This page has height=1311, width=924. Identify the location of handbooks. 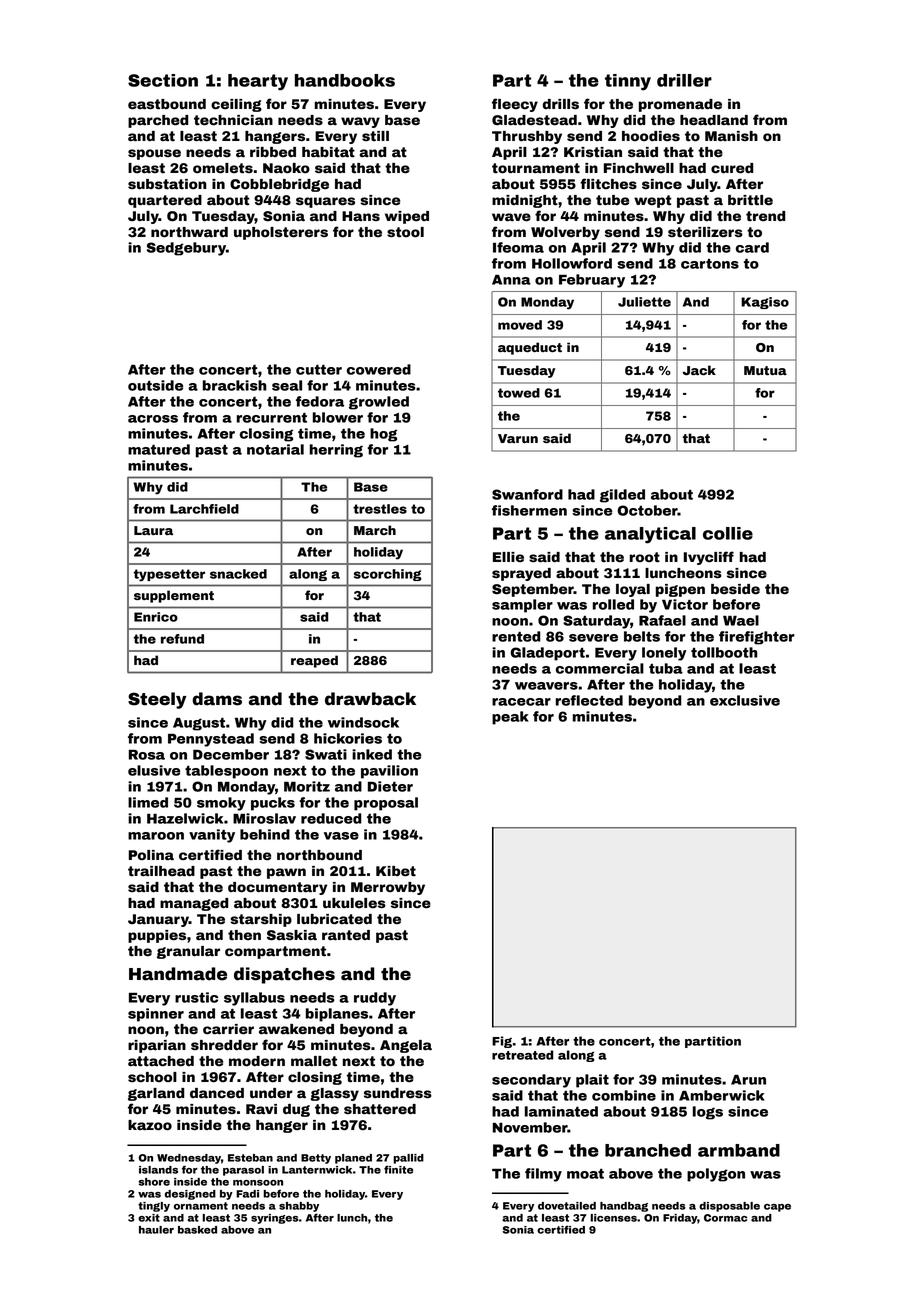
(345, 80).
